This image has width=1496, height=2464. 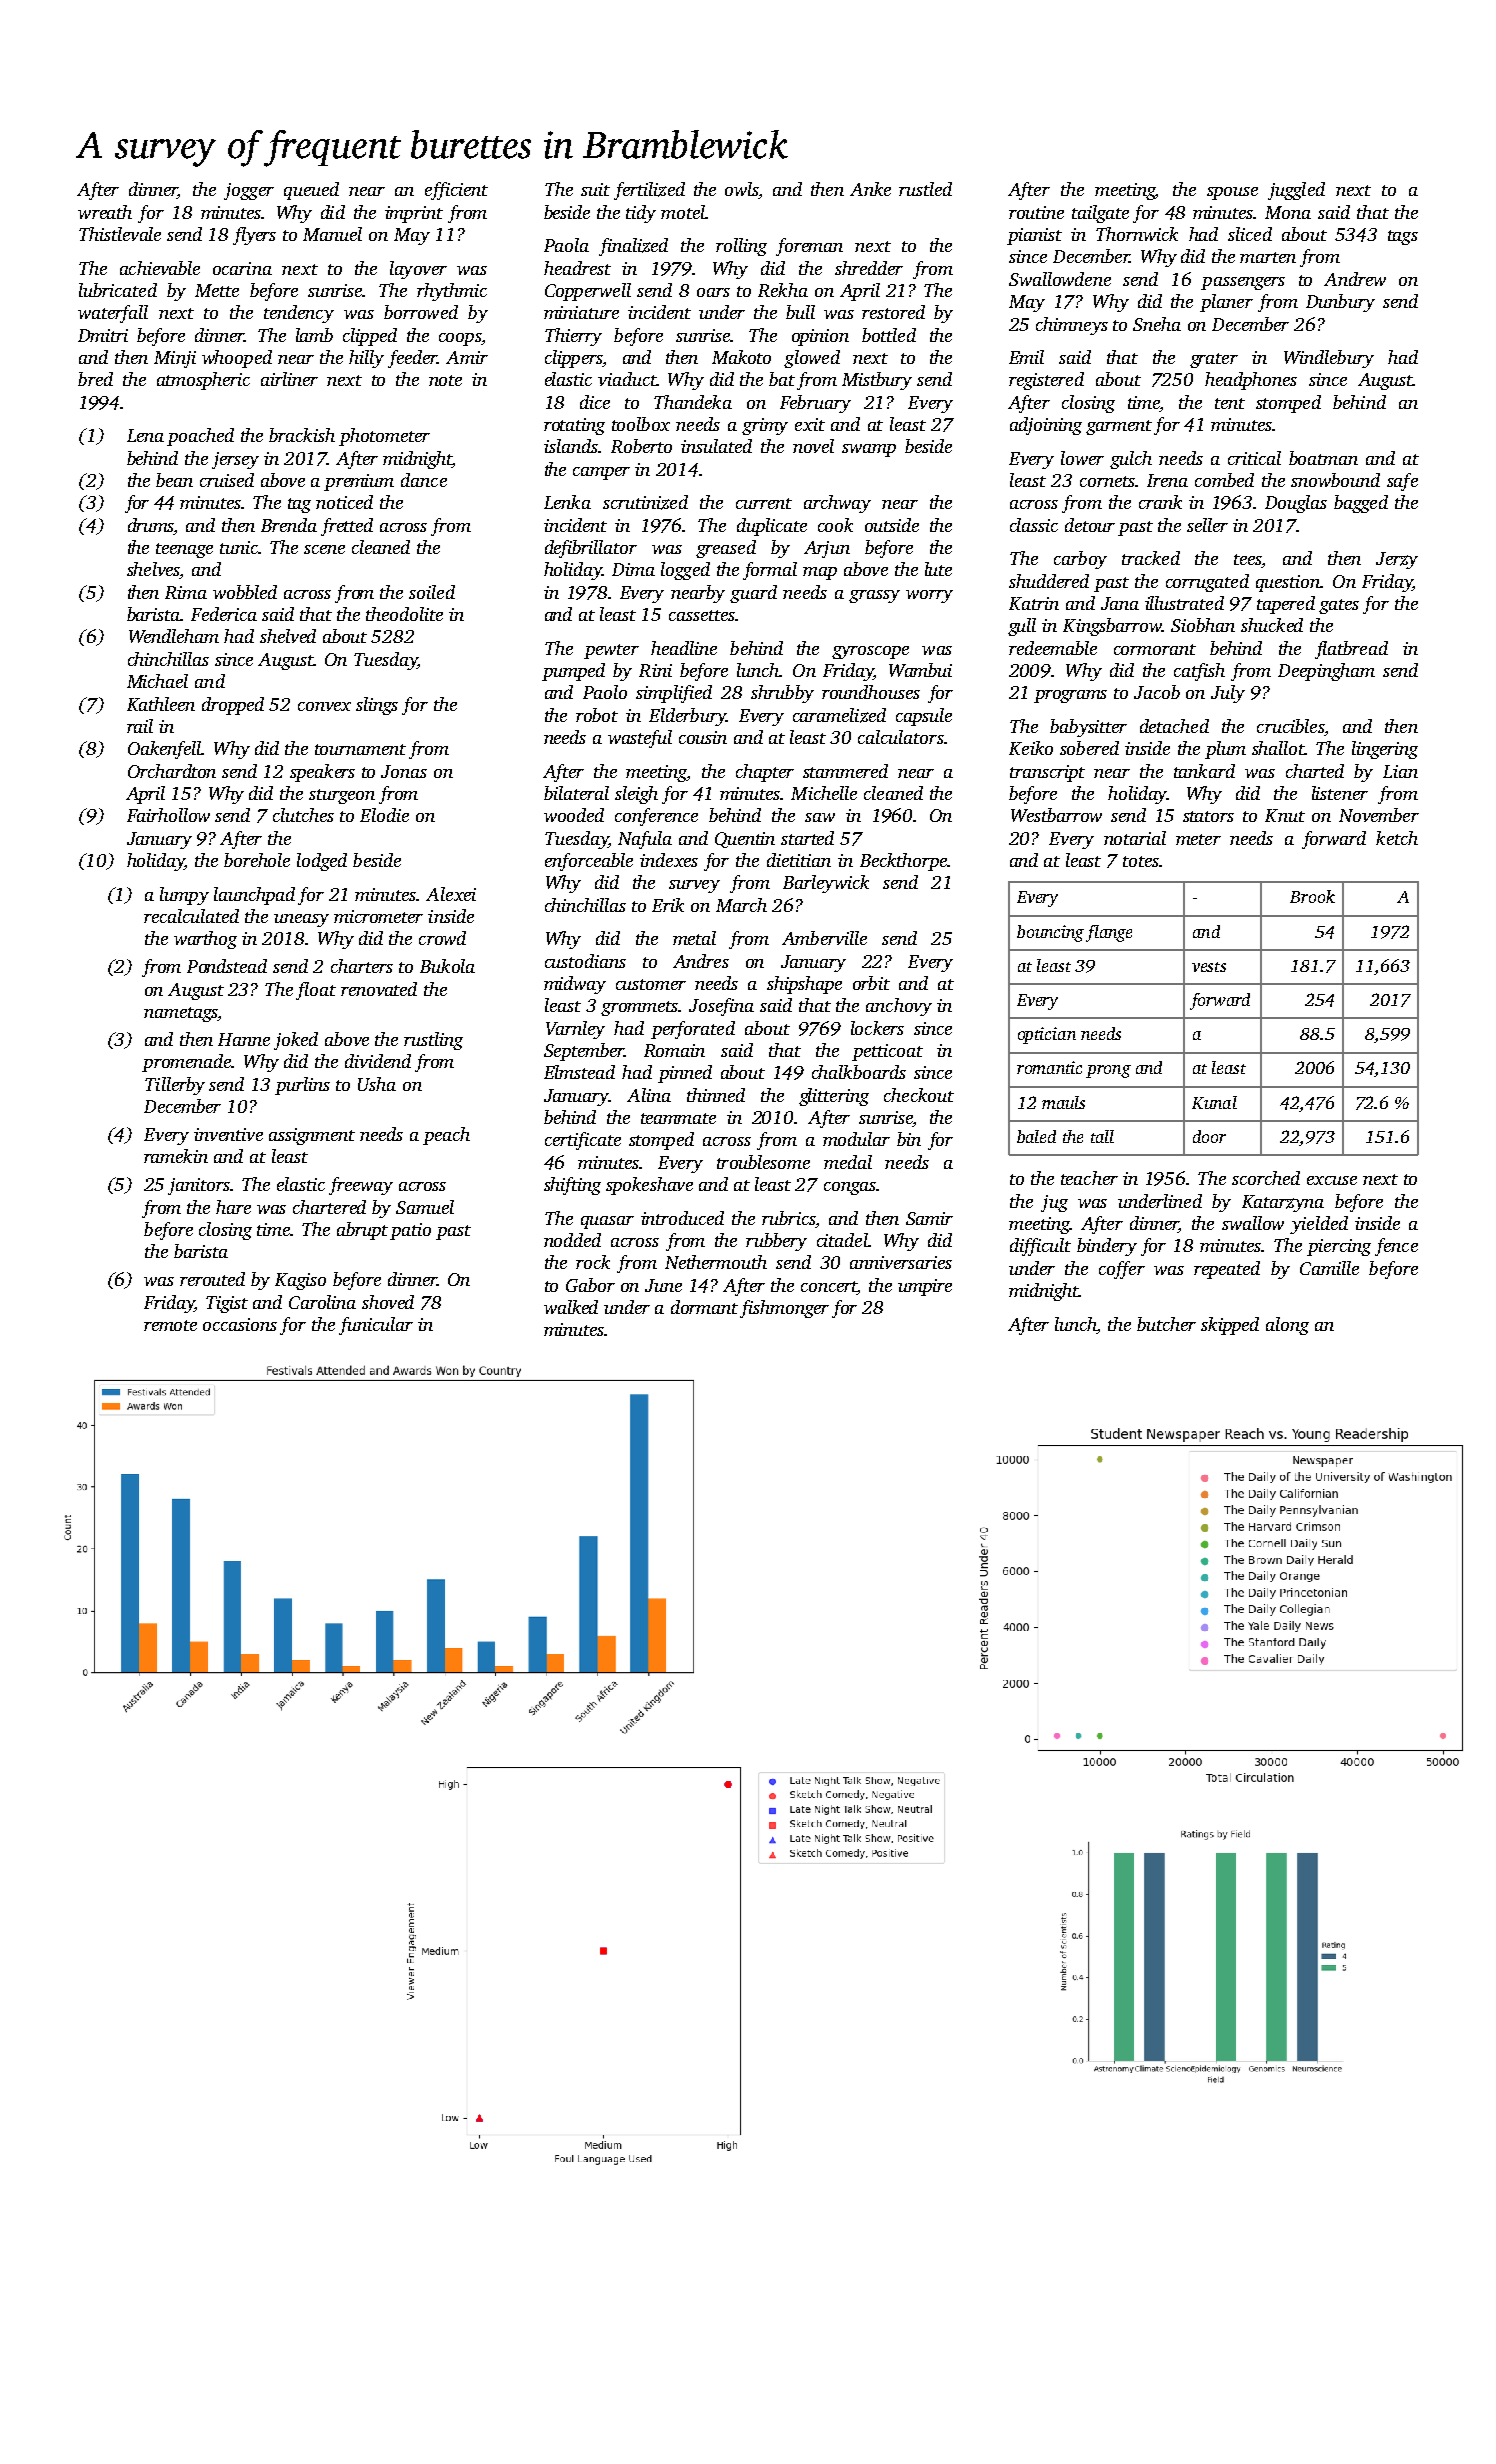 I want to click on owls, so click(x=741, y=189).
